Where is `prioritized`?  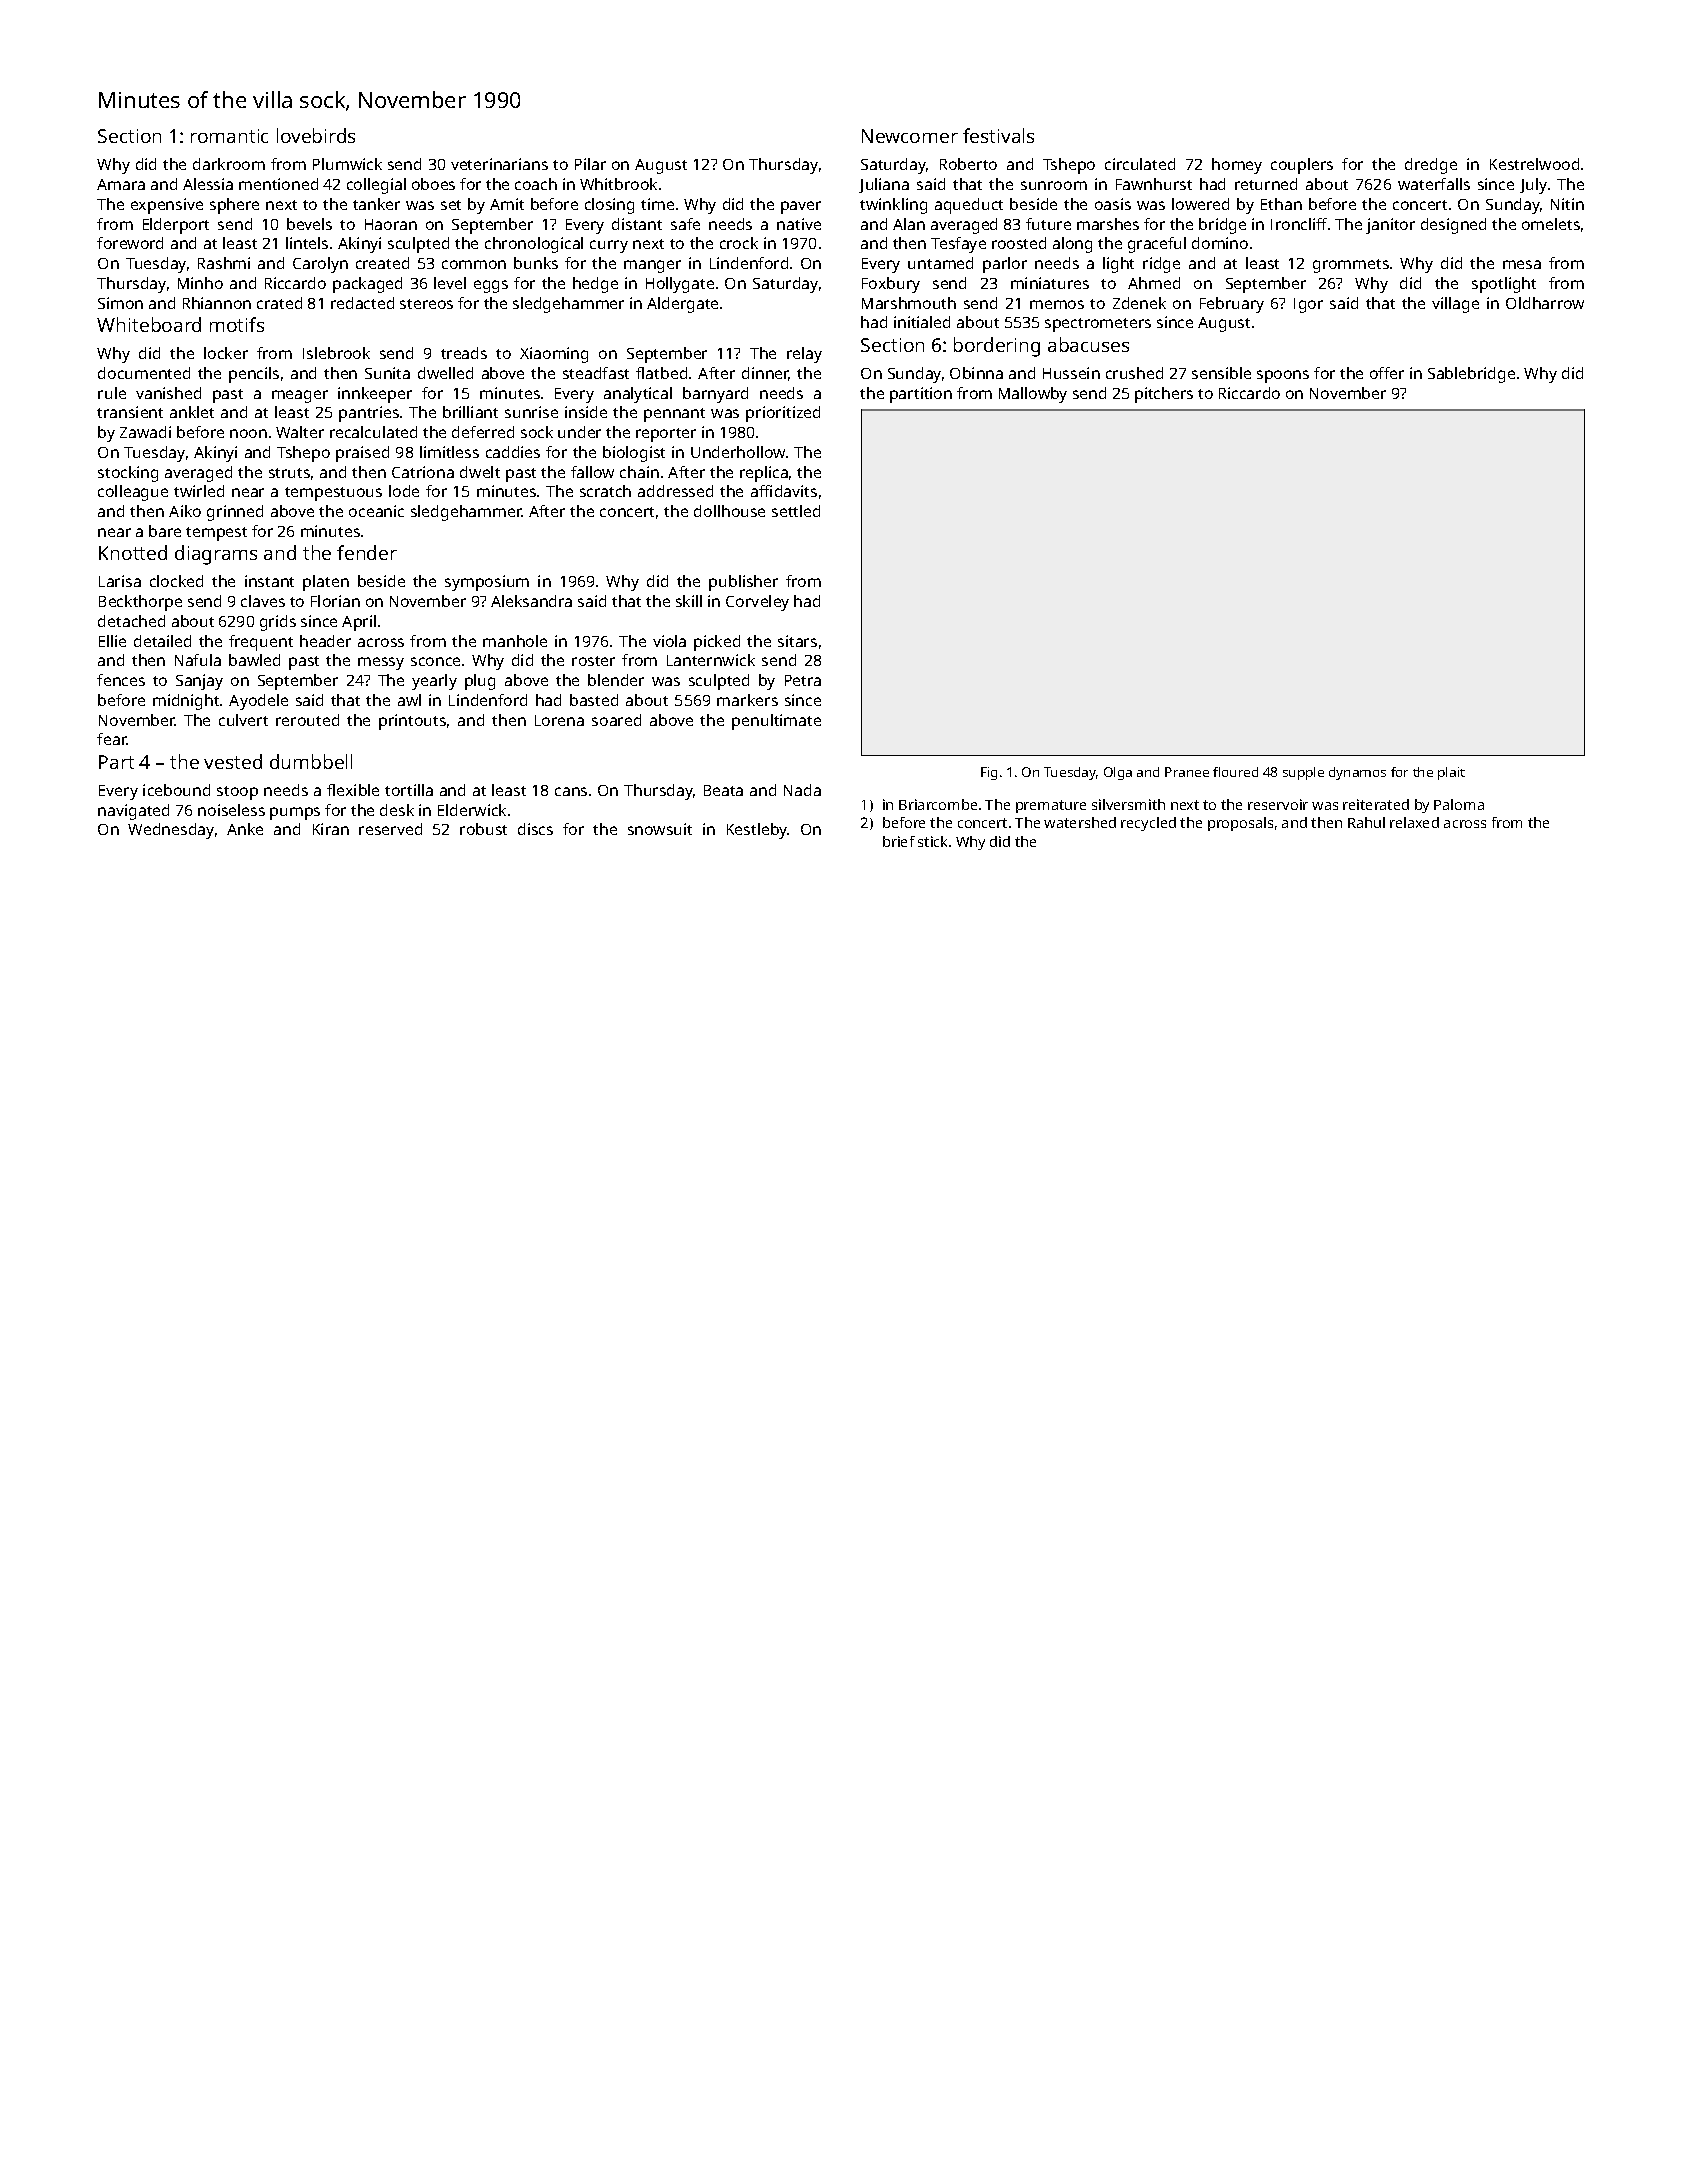 prioritized is located at coordinates (783, 414).
